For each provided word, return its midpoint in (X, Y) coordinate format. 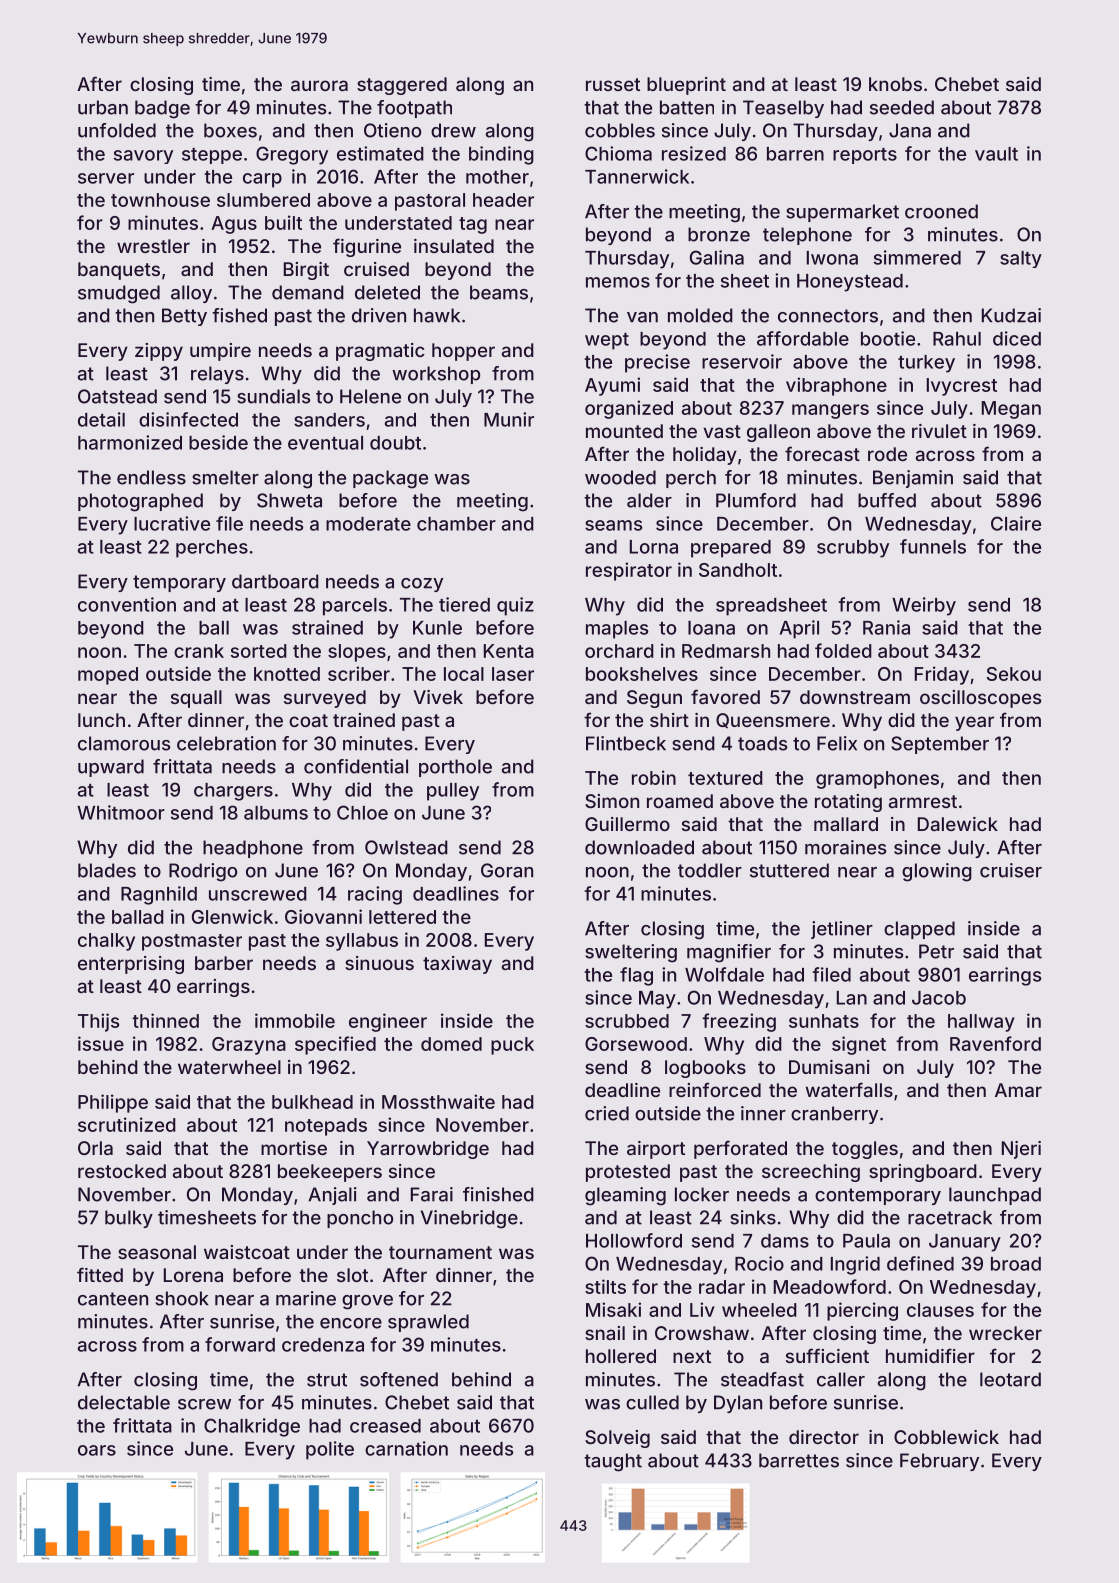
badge (162, 109)
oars (97, 1450)
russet (613, 84)
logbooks (705, 1069)
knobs (895, 84)
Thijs (98, 1022)
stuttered (789, 870)
